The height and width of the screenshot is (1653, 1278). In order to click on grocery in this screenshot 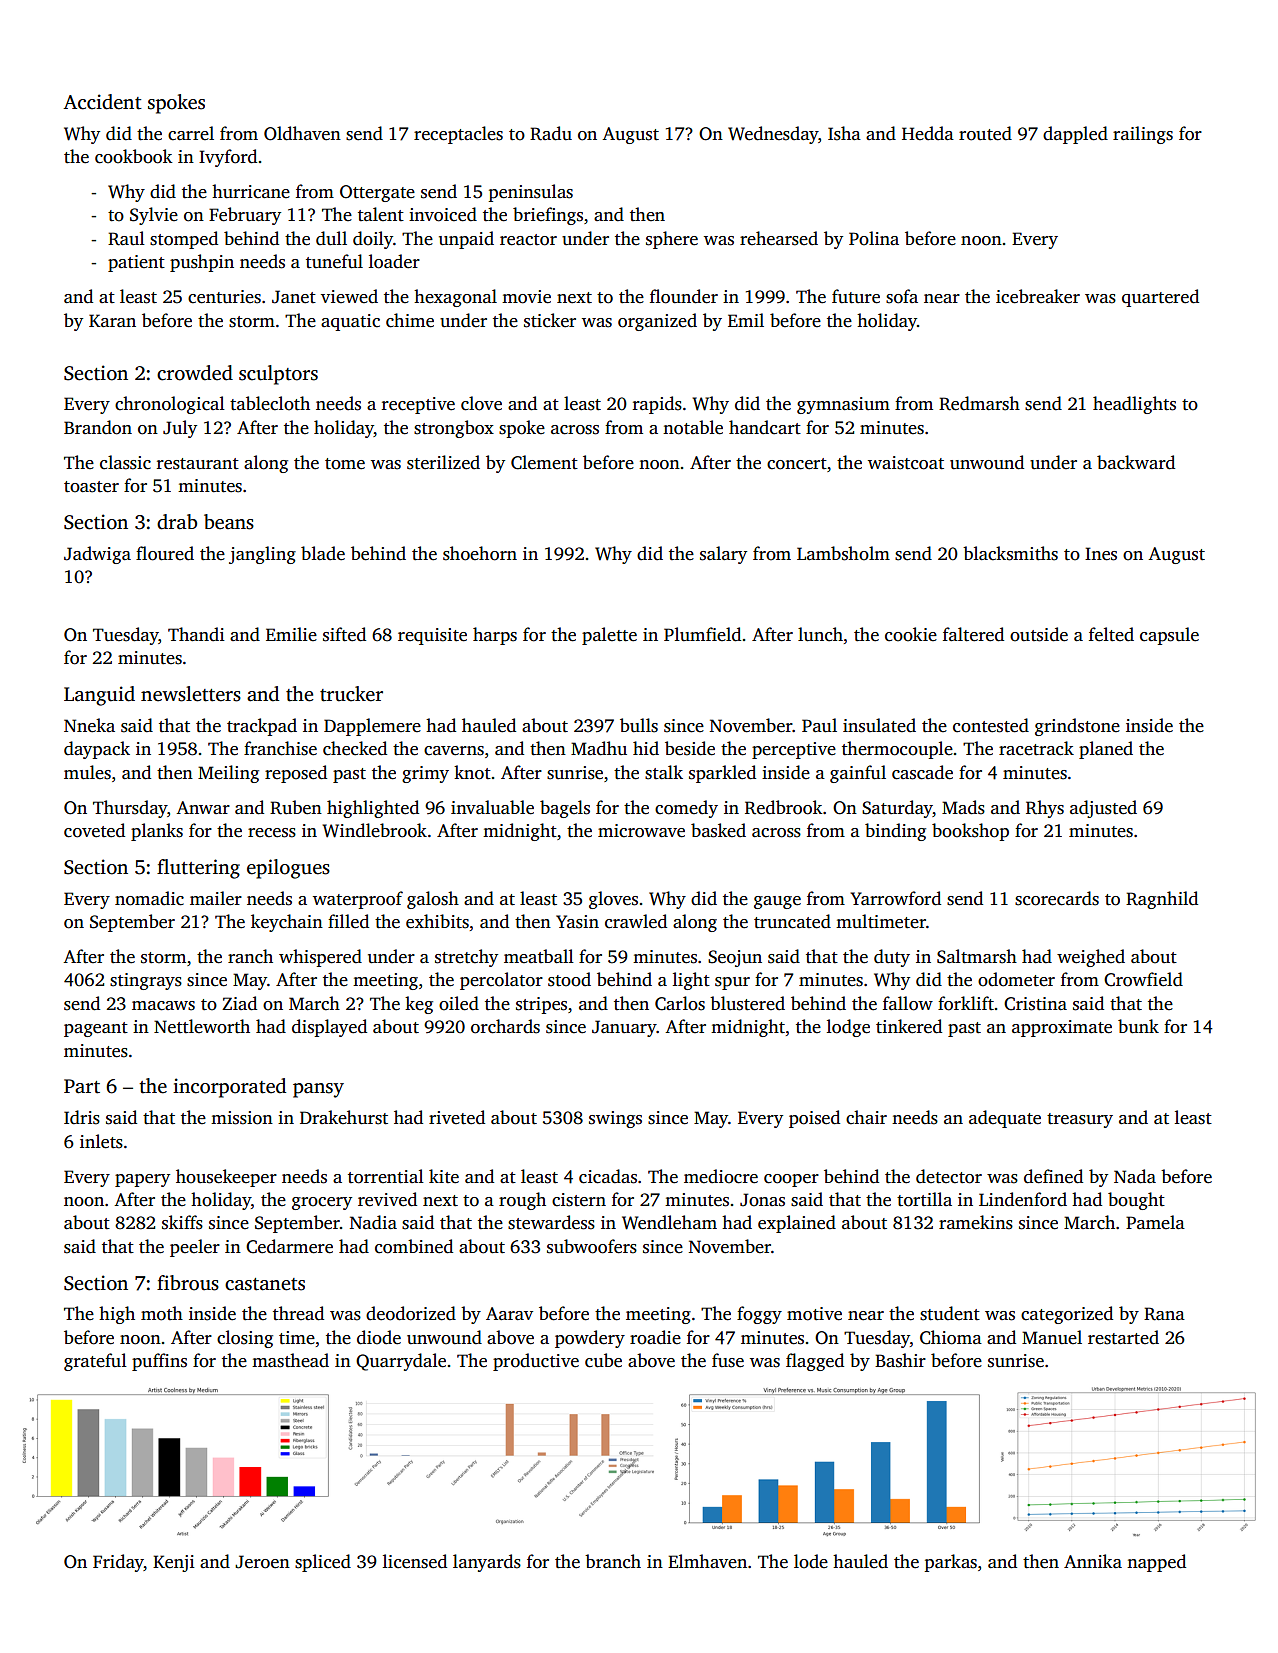, I will do `click(322, 1203)`.
